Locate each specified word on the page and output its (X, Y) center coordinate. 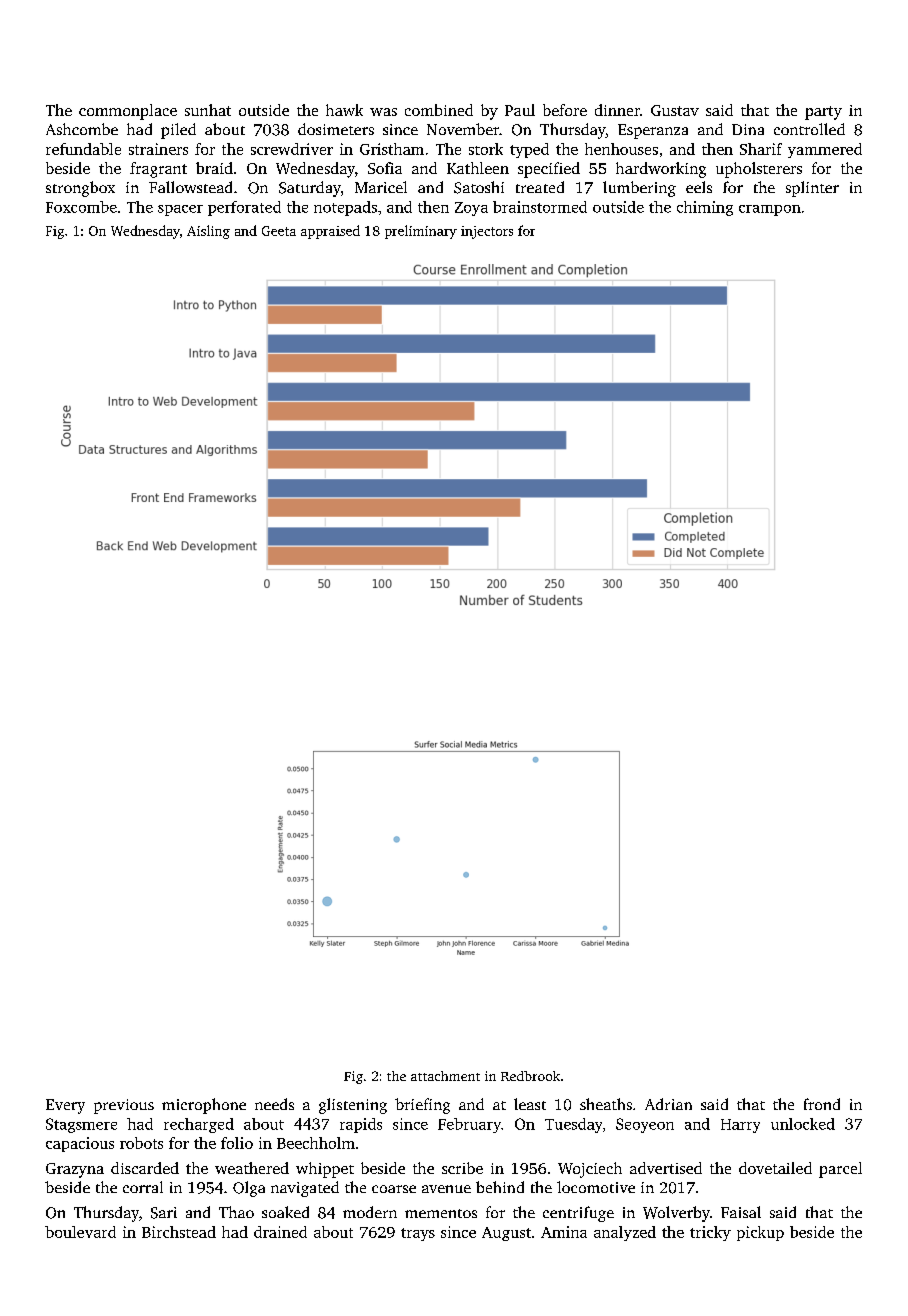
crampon (770, 210)
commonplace (128, 112)
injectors (487, 232)
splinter (812, 189)
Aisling (208, 232)
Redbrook (530, 1076)
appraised (330, 232)
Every (65, 1106)
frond (822, 1104)
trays (418, 1234)
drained (280, 1232)
